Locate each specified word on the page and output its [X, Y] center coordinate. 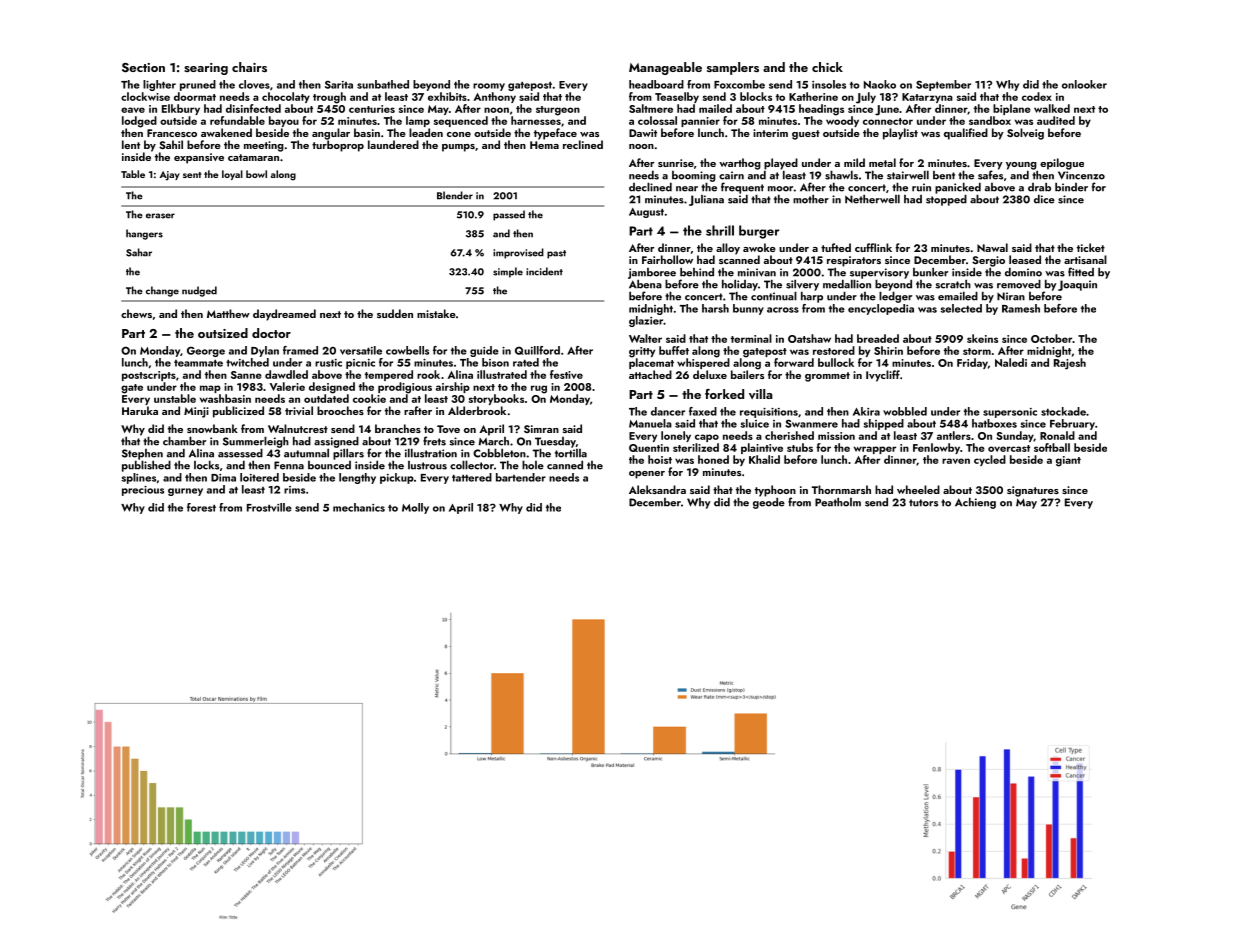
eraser [160, 216]
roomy [489, 87]
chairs [249, 67]
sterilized [696, 447]
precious [143, 491]
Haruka [140, 410]
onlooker [1084, 84]
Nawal [992, 247]
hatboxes [994, 423]
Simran [541, 429]
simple [508, 272]
